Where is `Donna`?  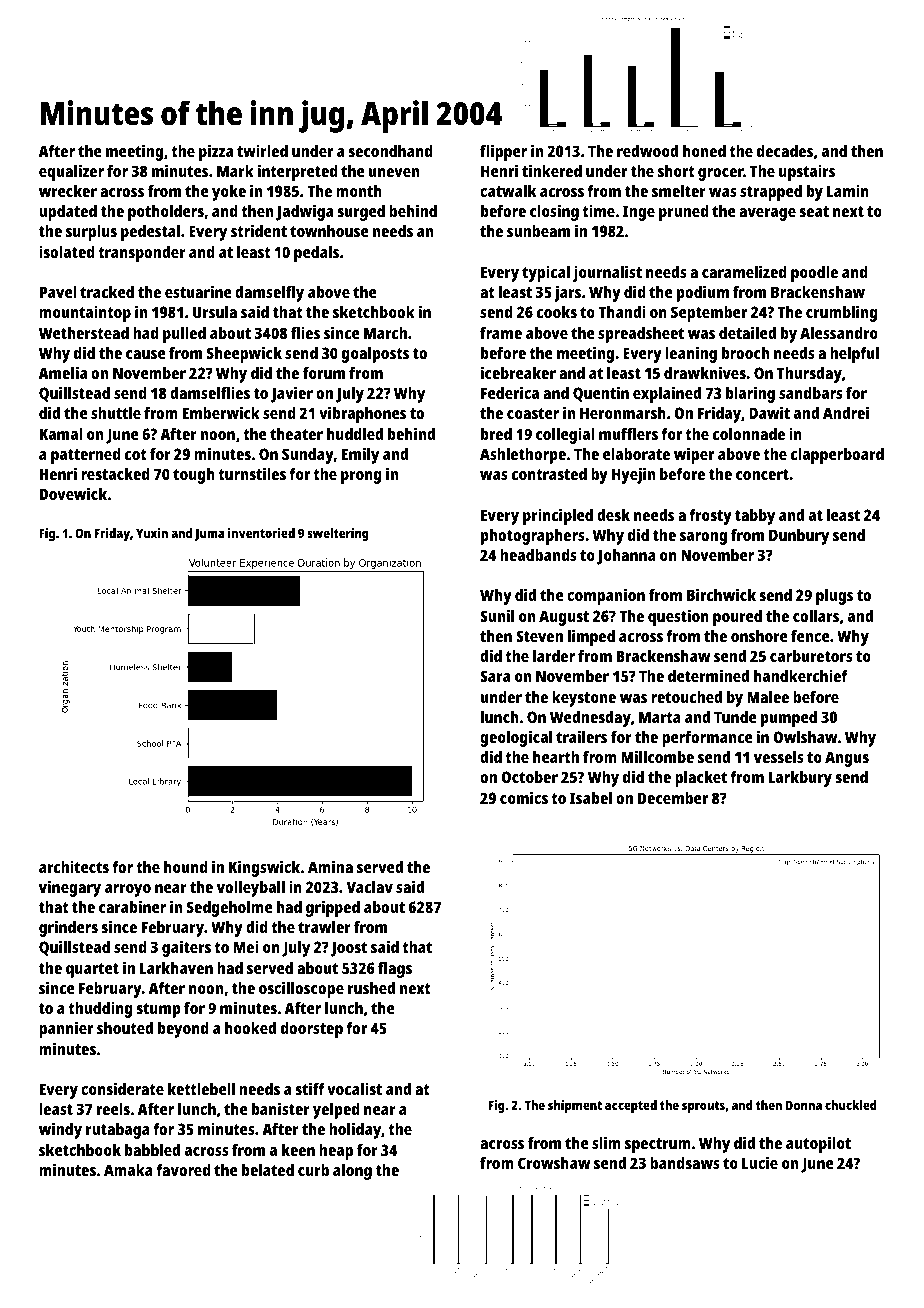
Donna is located at coordinates (804, 1105).
